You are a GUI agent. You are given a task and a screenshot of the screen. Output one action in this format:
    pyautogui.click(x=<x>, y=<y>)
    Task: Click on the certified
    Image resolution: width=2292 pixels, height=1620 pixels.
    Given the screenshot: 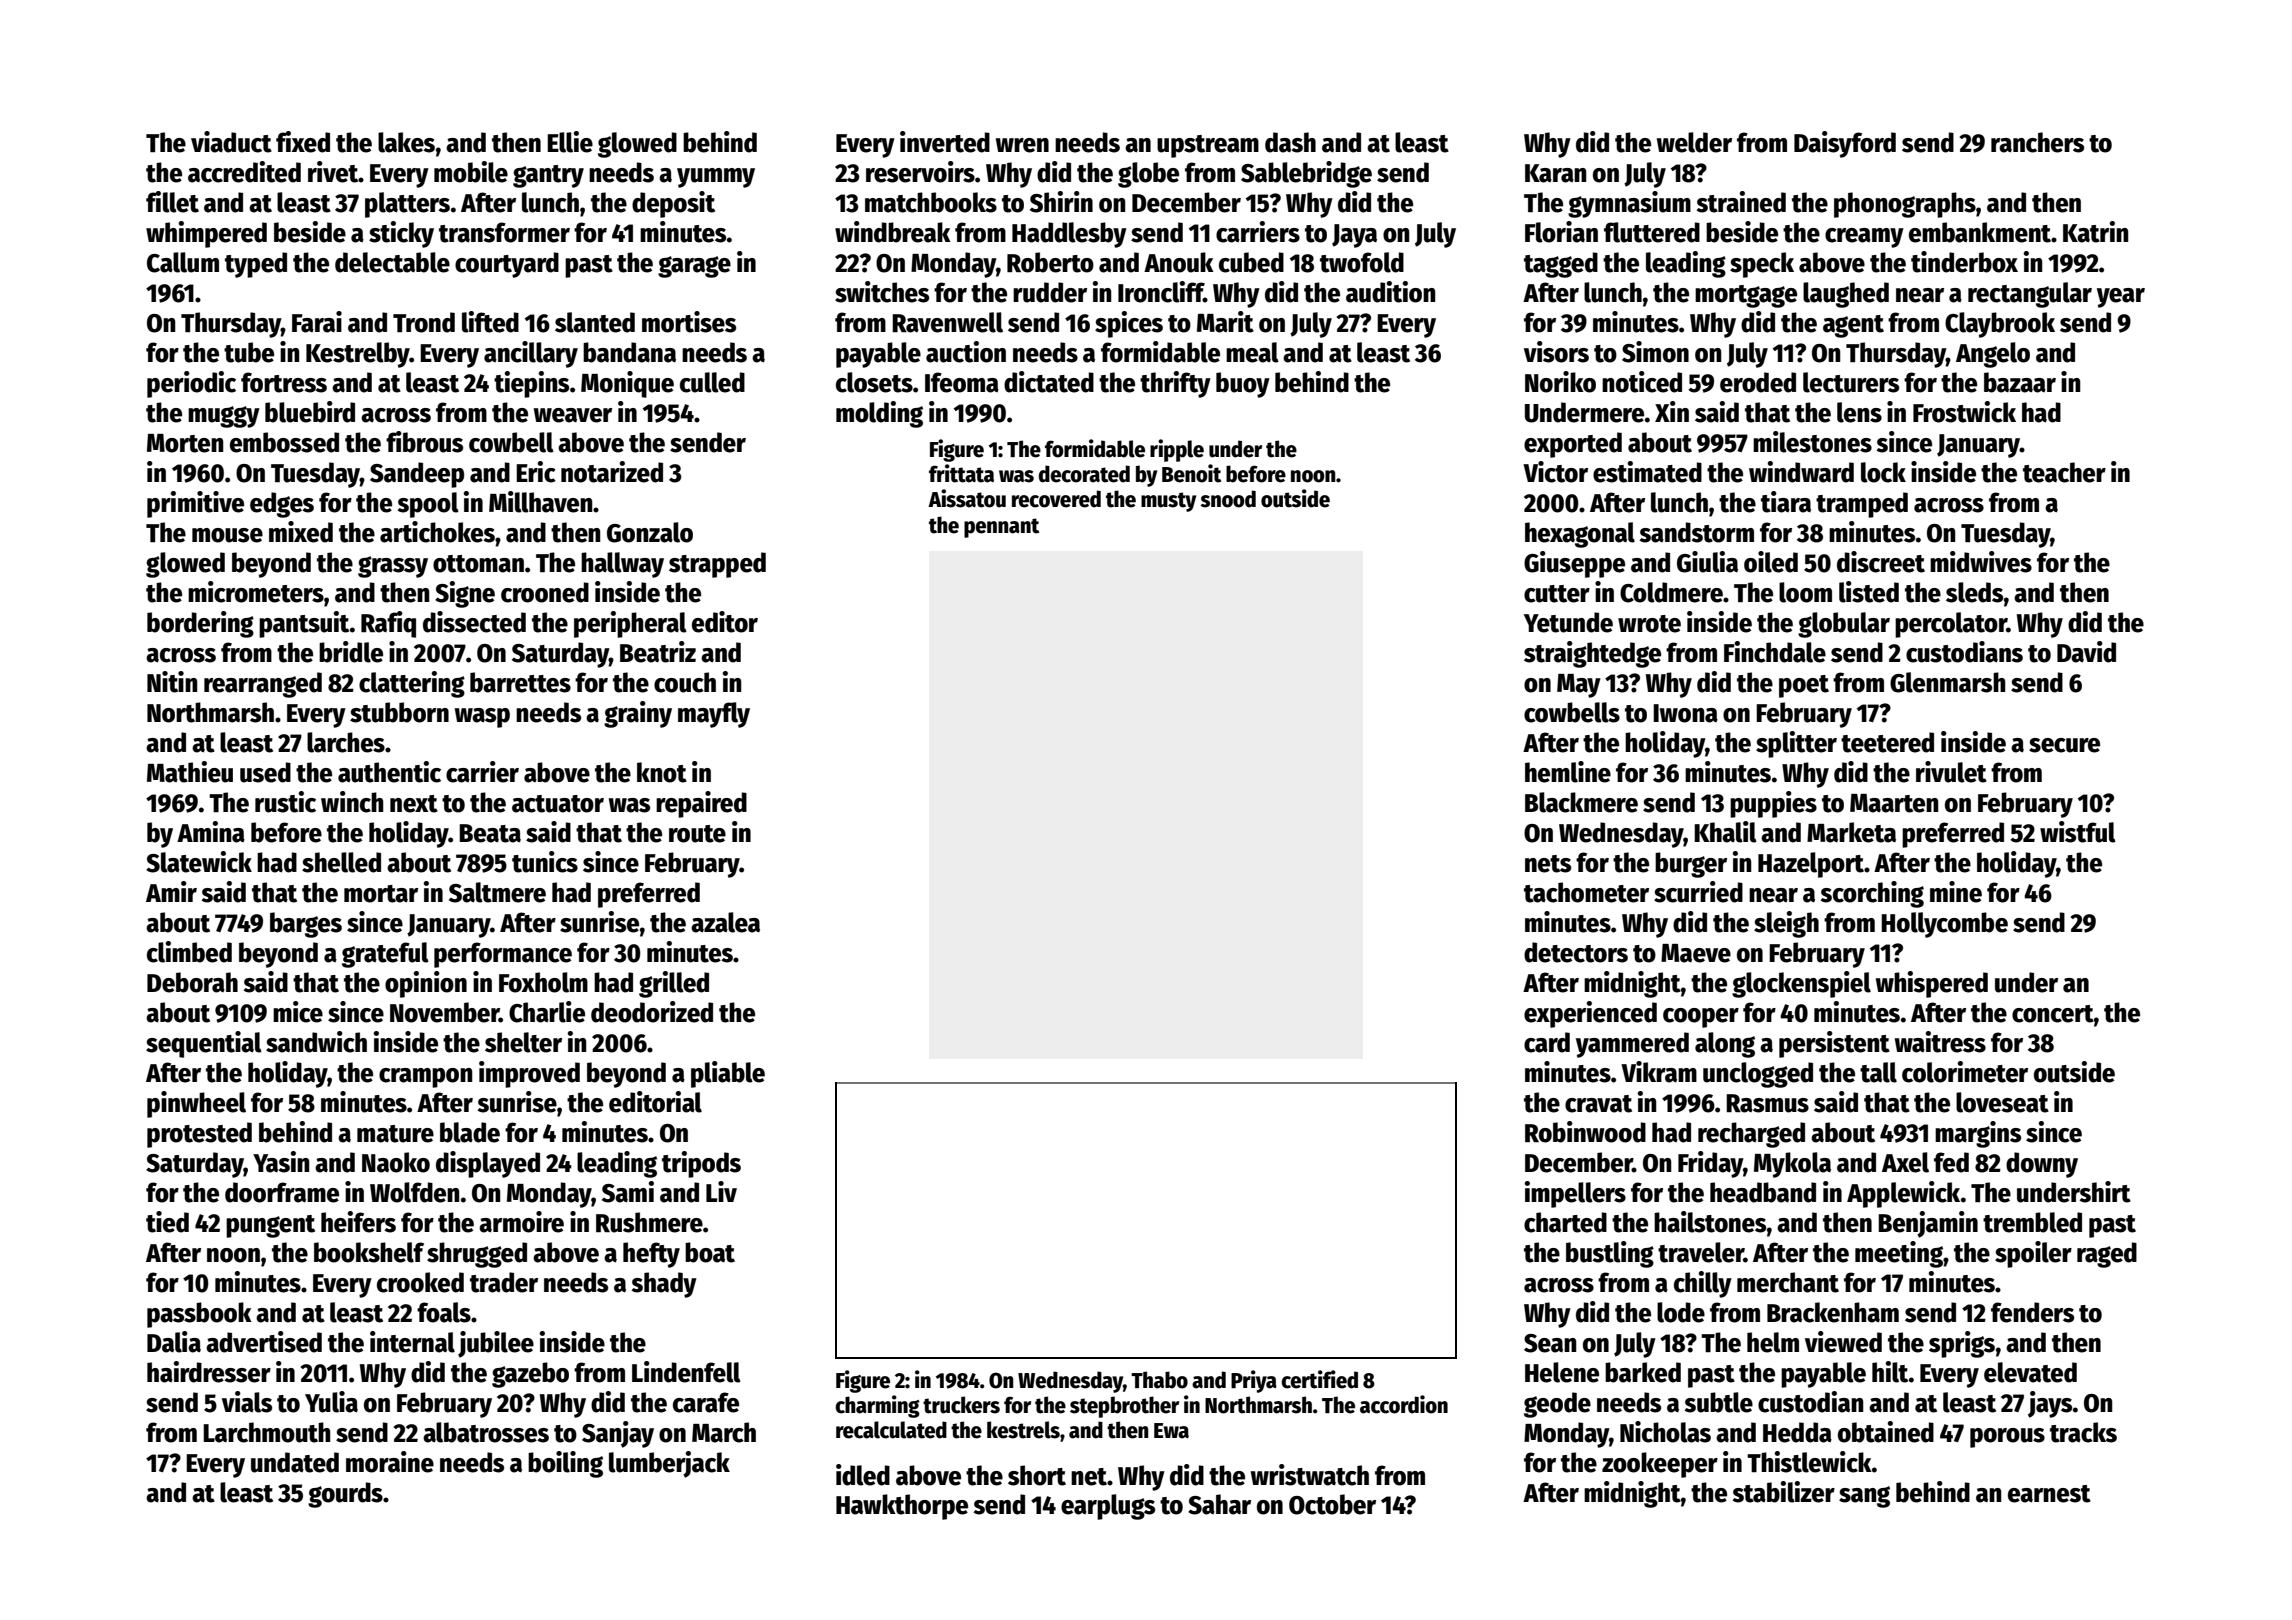 What is the action you would take?
    pyautogui.click(x=1319, y=1379)
